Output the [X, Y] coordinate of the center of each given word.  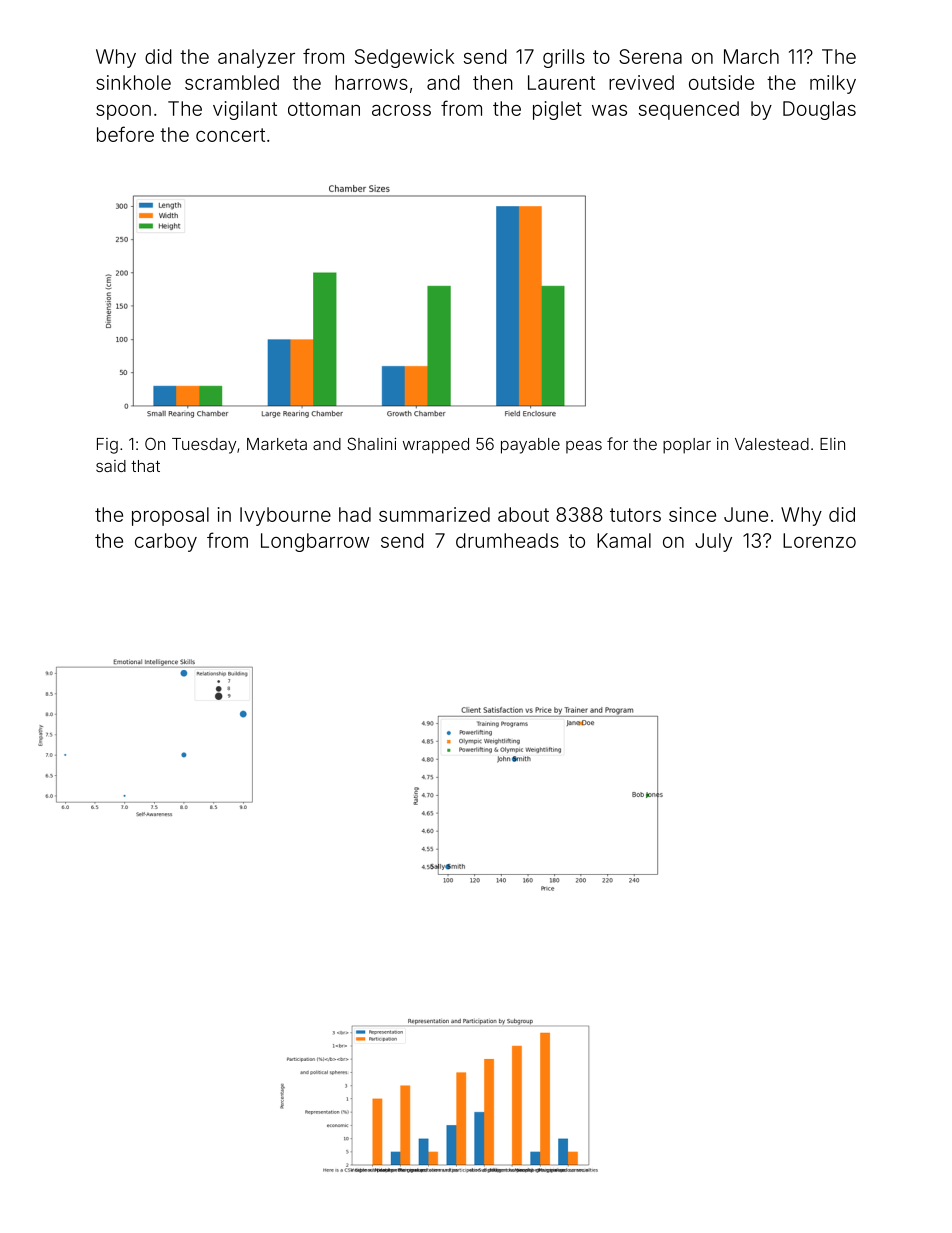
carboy [166, 542]
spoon [123, 112]
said [111, 466]
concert [230, 135]
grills [564, 58]
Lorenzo [819, 540]
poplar [687, 446]
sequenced [689, 110]
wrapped [436, 446]
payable [530, 446]
